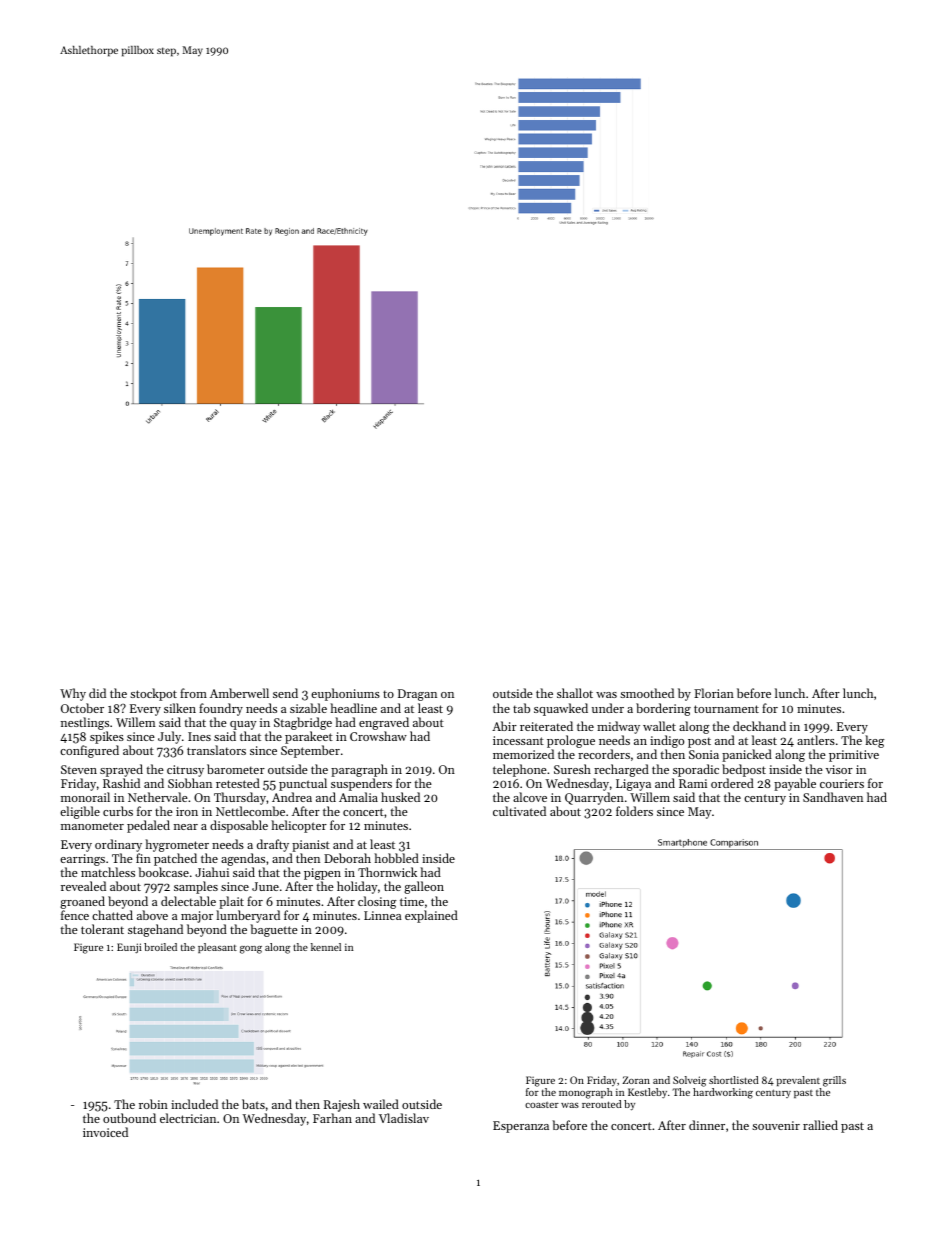 The height and width of the image is (1233, 952). I want to click on send, so click(285, 693).
